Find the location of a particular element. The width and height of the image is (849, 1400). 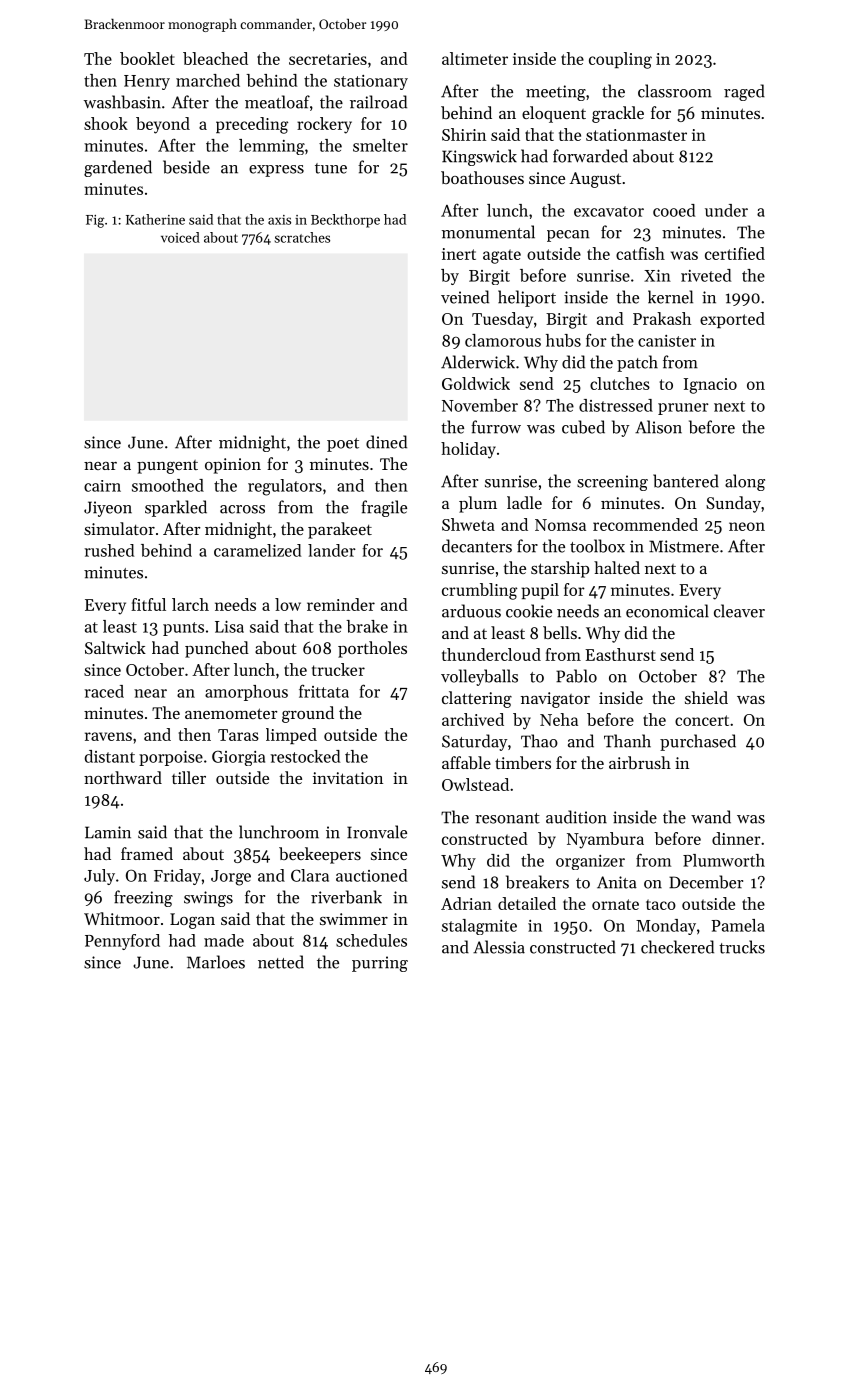

pecan is located at coordinates (568, 236).
